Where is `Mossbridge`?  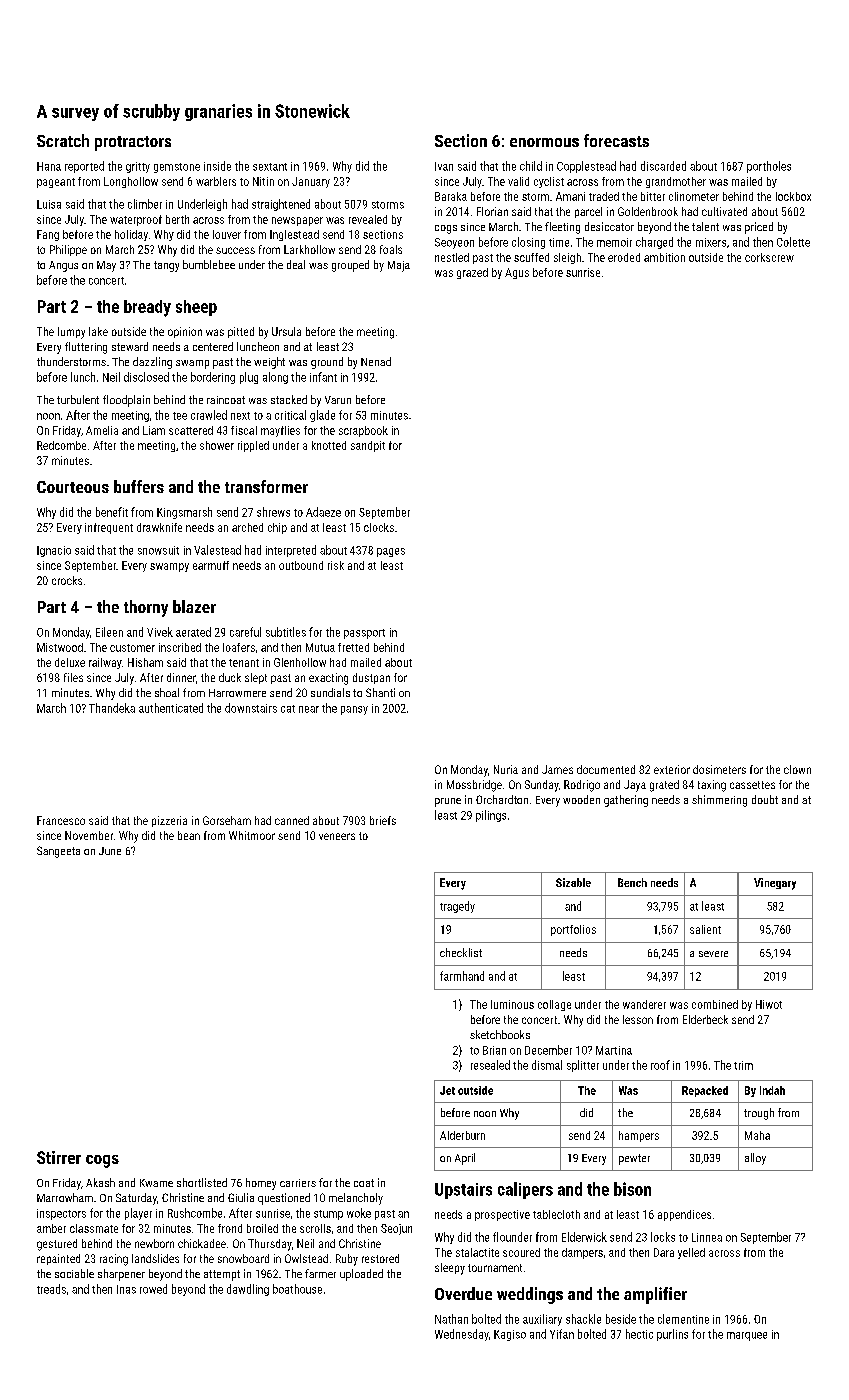
Mossbridge is located at coordinates (474, 786).
